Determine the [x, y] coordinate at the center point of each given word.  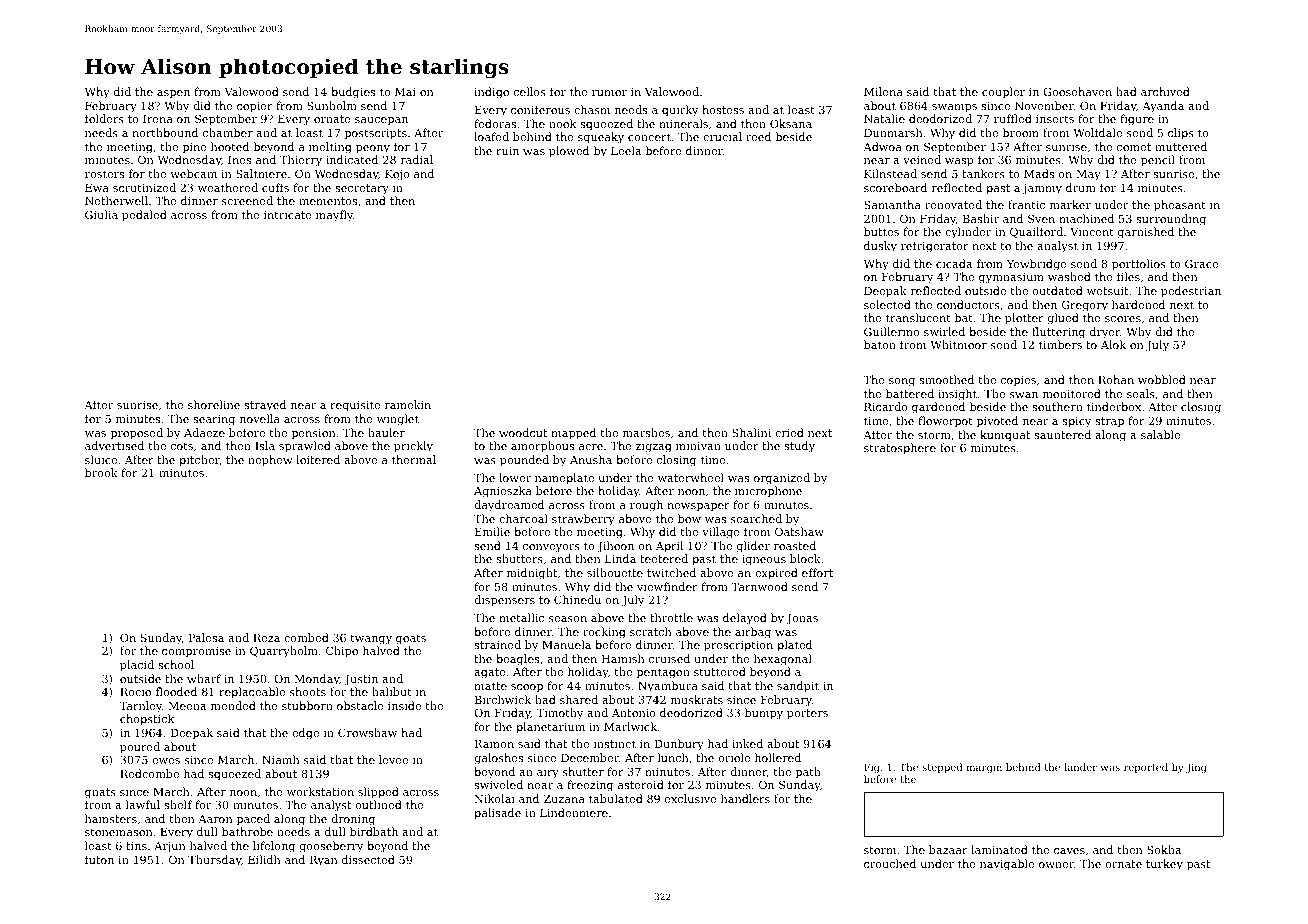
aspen [173, 94]
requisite [355, 406]
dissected [368, 859]
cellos [530, 91]
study [799, 447]
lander [1080, 767]
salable [1160, 434]
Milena [883, 91]
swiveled [498, 784]
